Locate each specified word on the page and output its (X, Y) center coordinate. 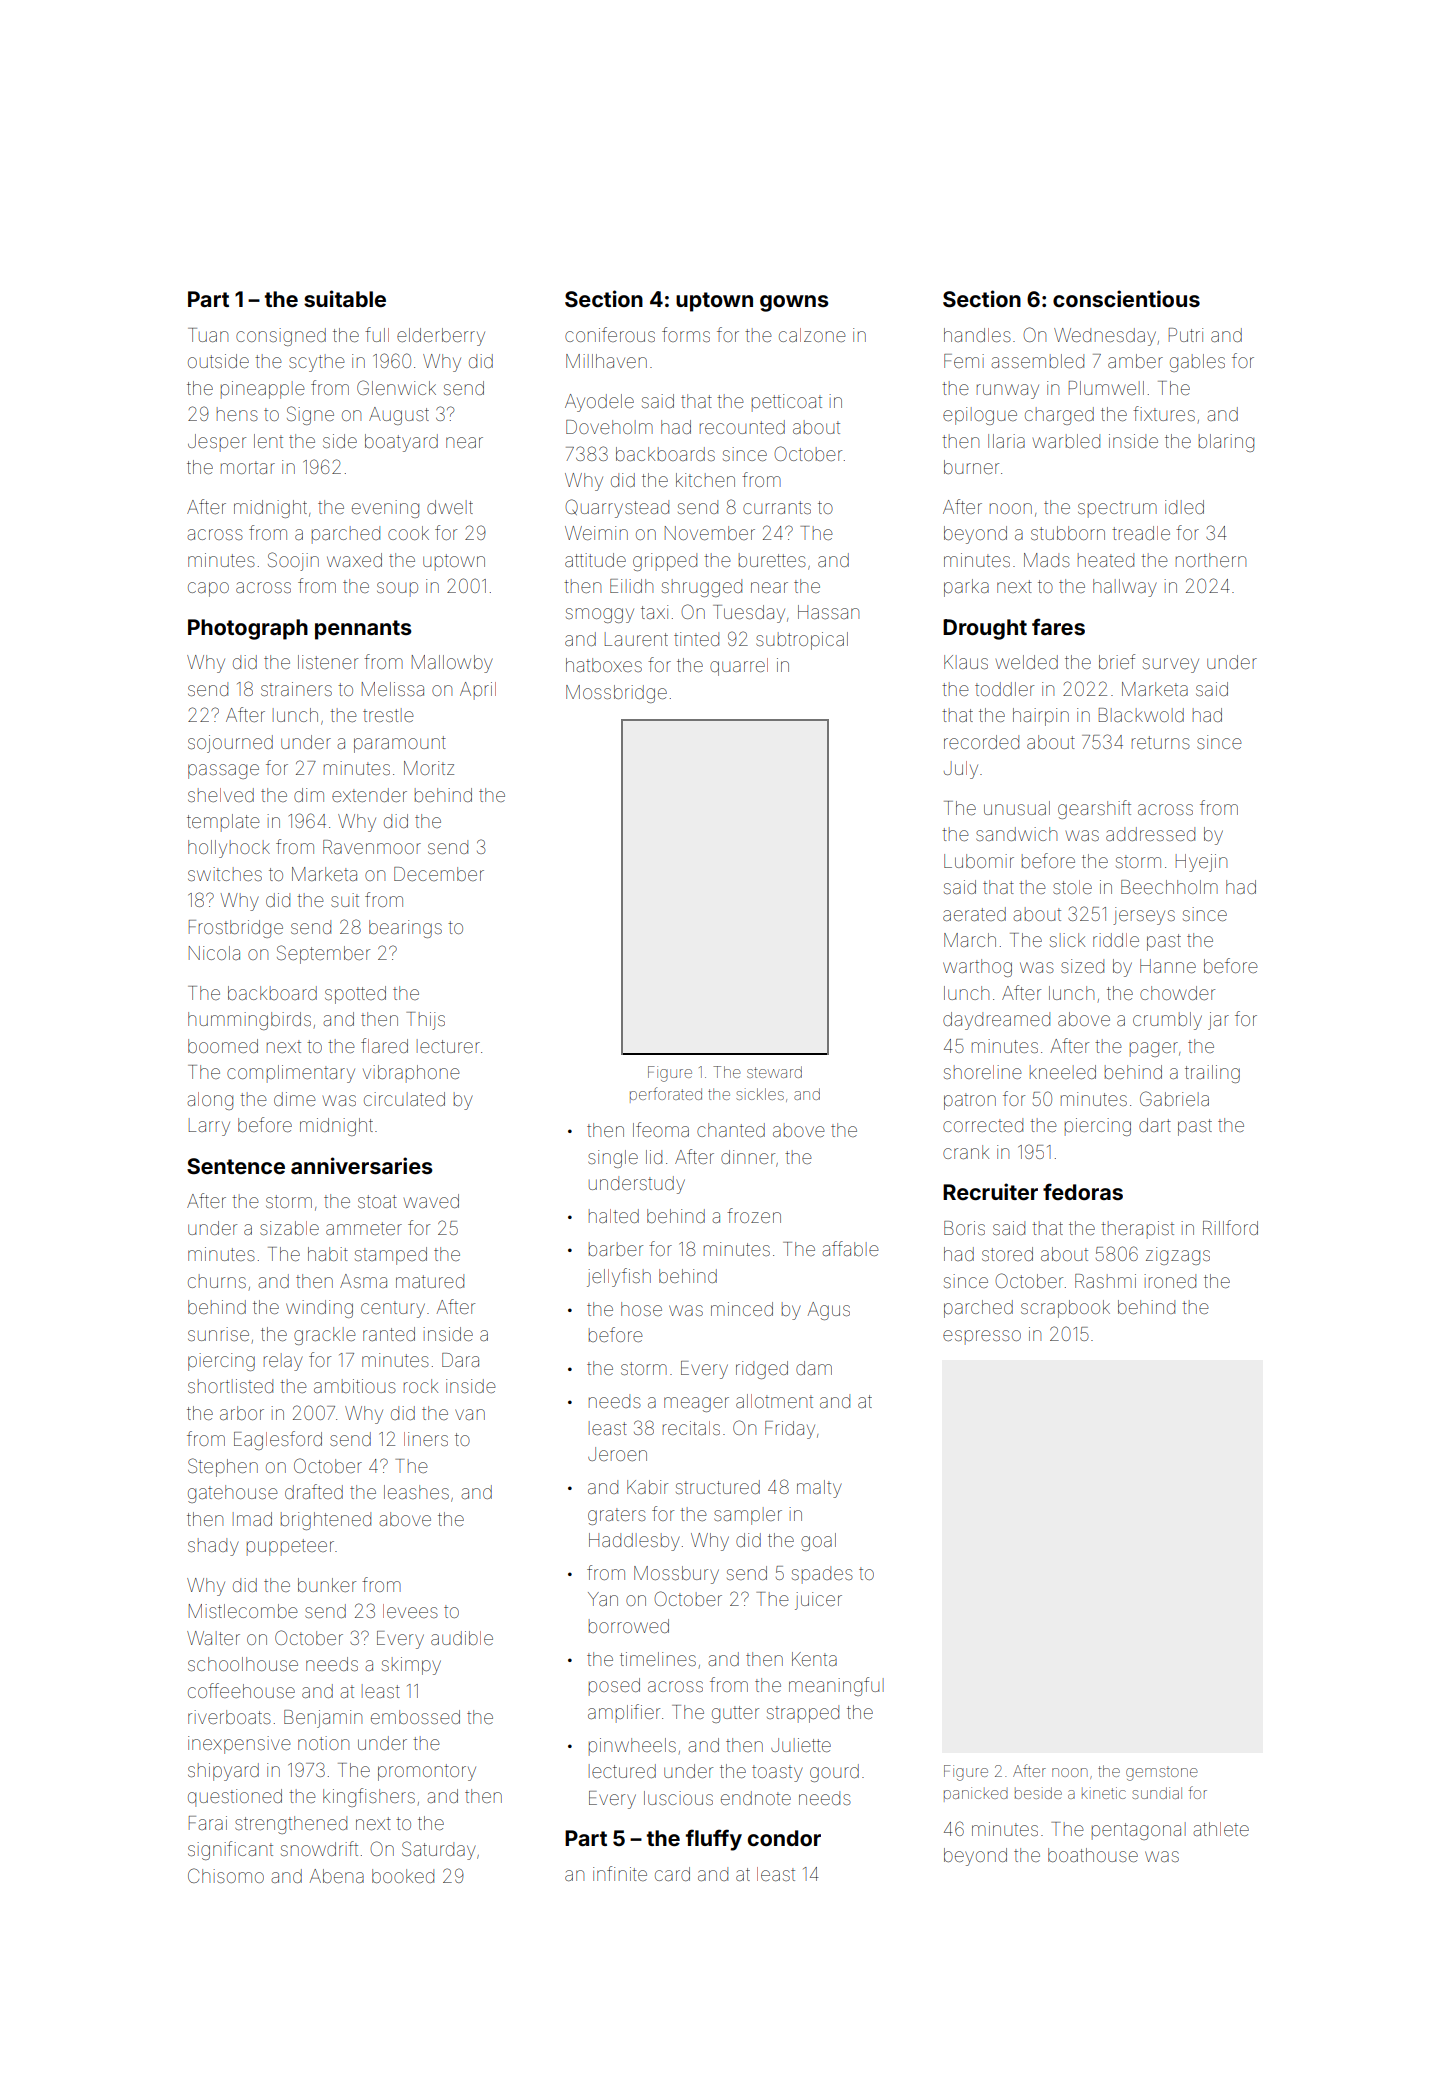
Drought (985, 629)
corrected (983, 1125)
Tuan (208, 335)
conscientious (1126, 298)
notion (323, 1743)
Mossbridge (616, 694)
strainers (296, 689)
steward (774, 1072)
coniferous (610, 334)
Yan (603, 1599)
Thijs (426, 1021)
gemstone (1161, 1774)
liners (426, 1439)
